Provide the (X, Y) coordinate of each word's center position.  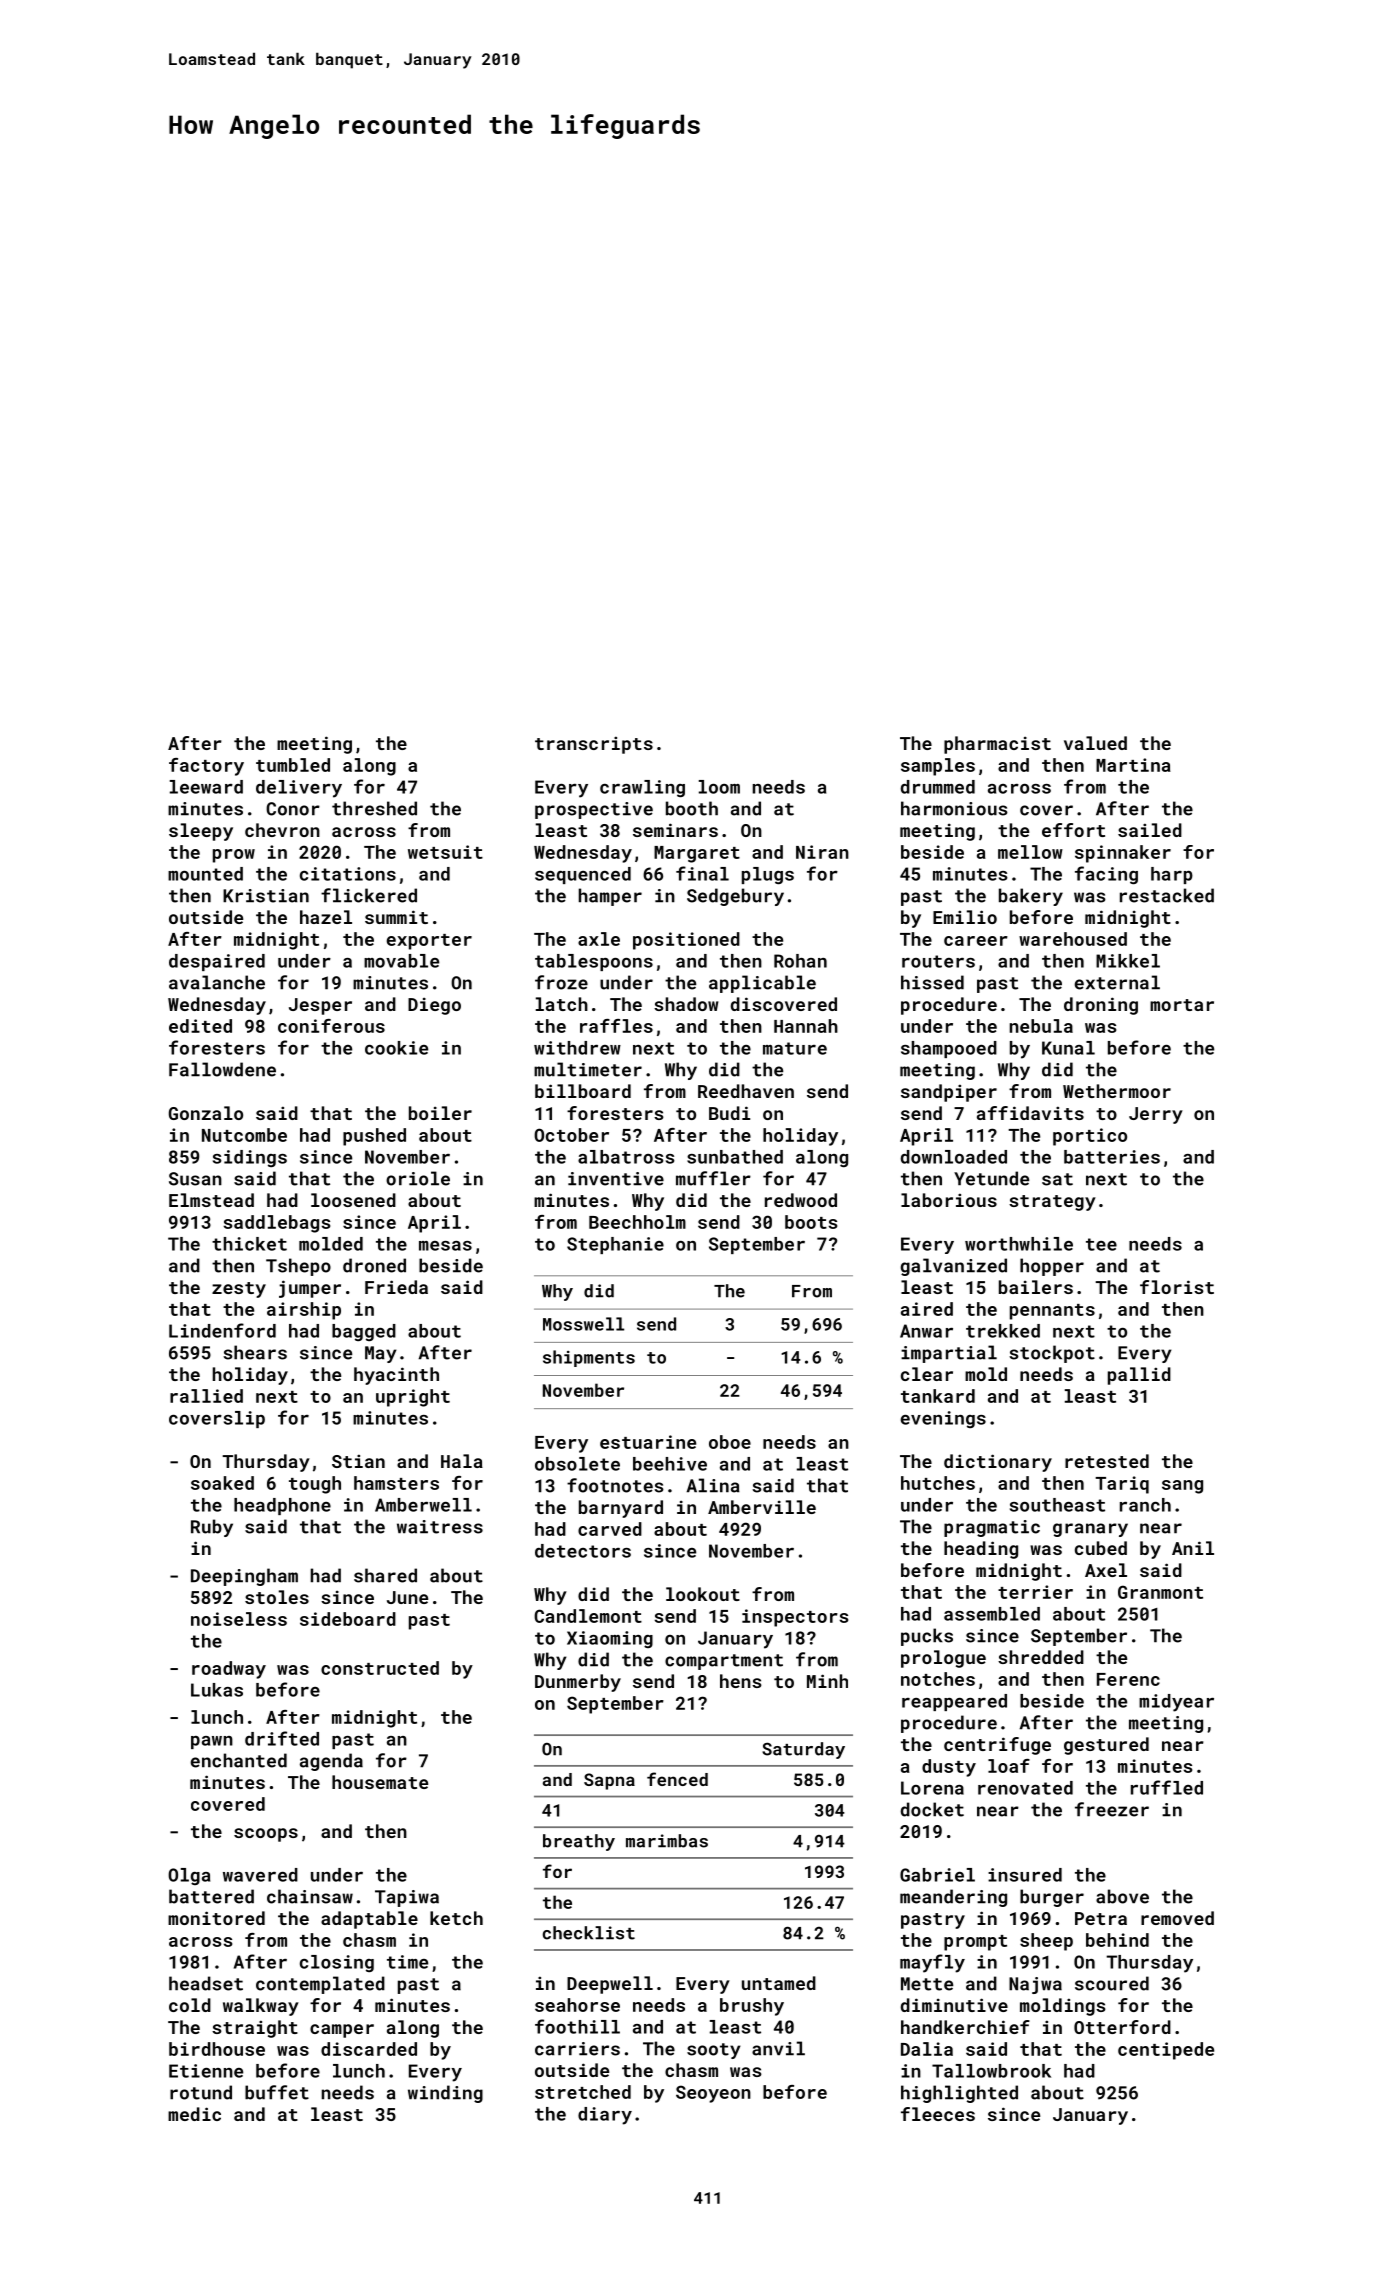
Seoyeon (713, 2094)
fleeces (938, 2114)
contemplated (320, 1985)
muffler (713, 1178)
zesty (239, 1290)
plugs (768, 875)
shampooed (949, 1049)
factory (206, 767)
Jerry (1156, 1115)
